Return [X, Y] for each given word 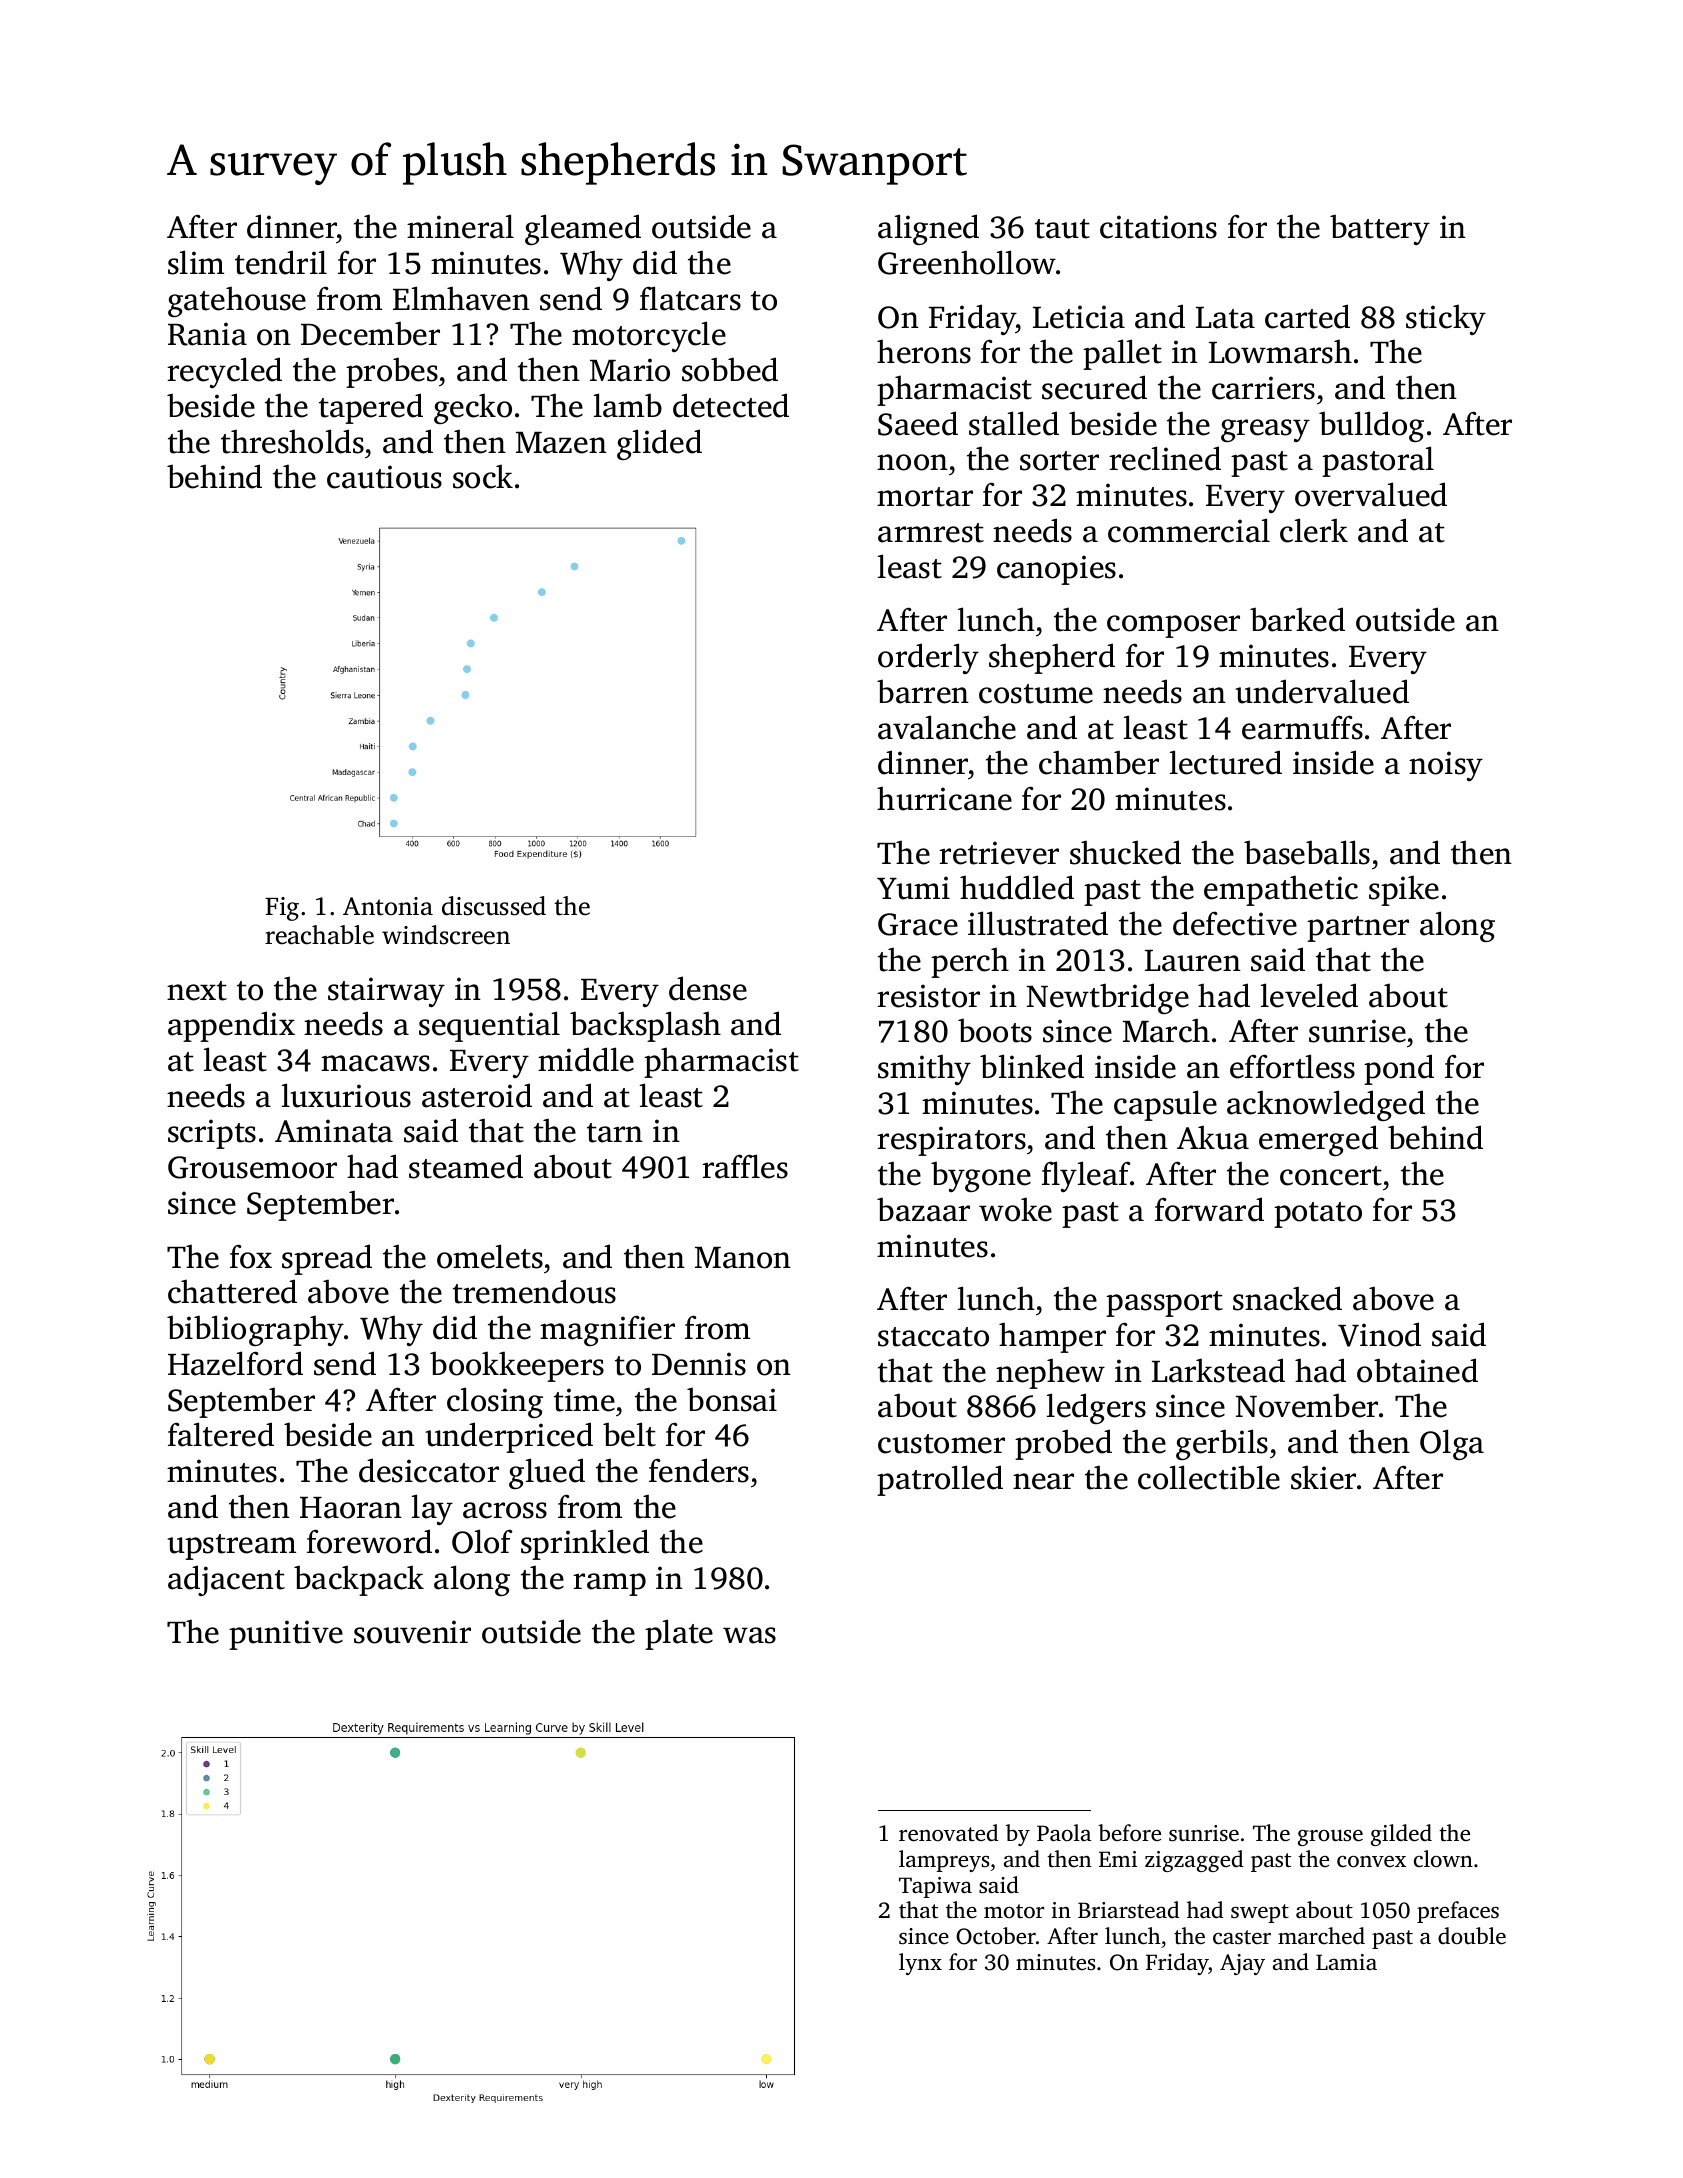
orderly [928, 658]
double [1472, 1936]
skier [1323, 1477]
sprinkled [585, 1544]
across [505, 1510]
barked [1297, 619]
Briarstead [1128, 1910]
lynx [920, 1964]
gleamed [583, 229]
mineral [460, 226]
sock [483, 476]
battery [1380, 229]
